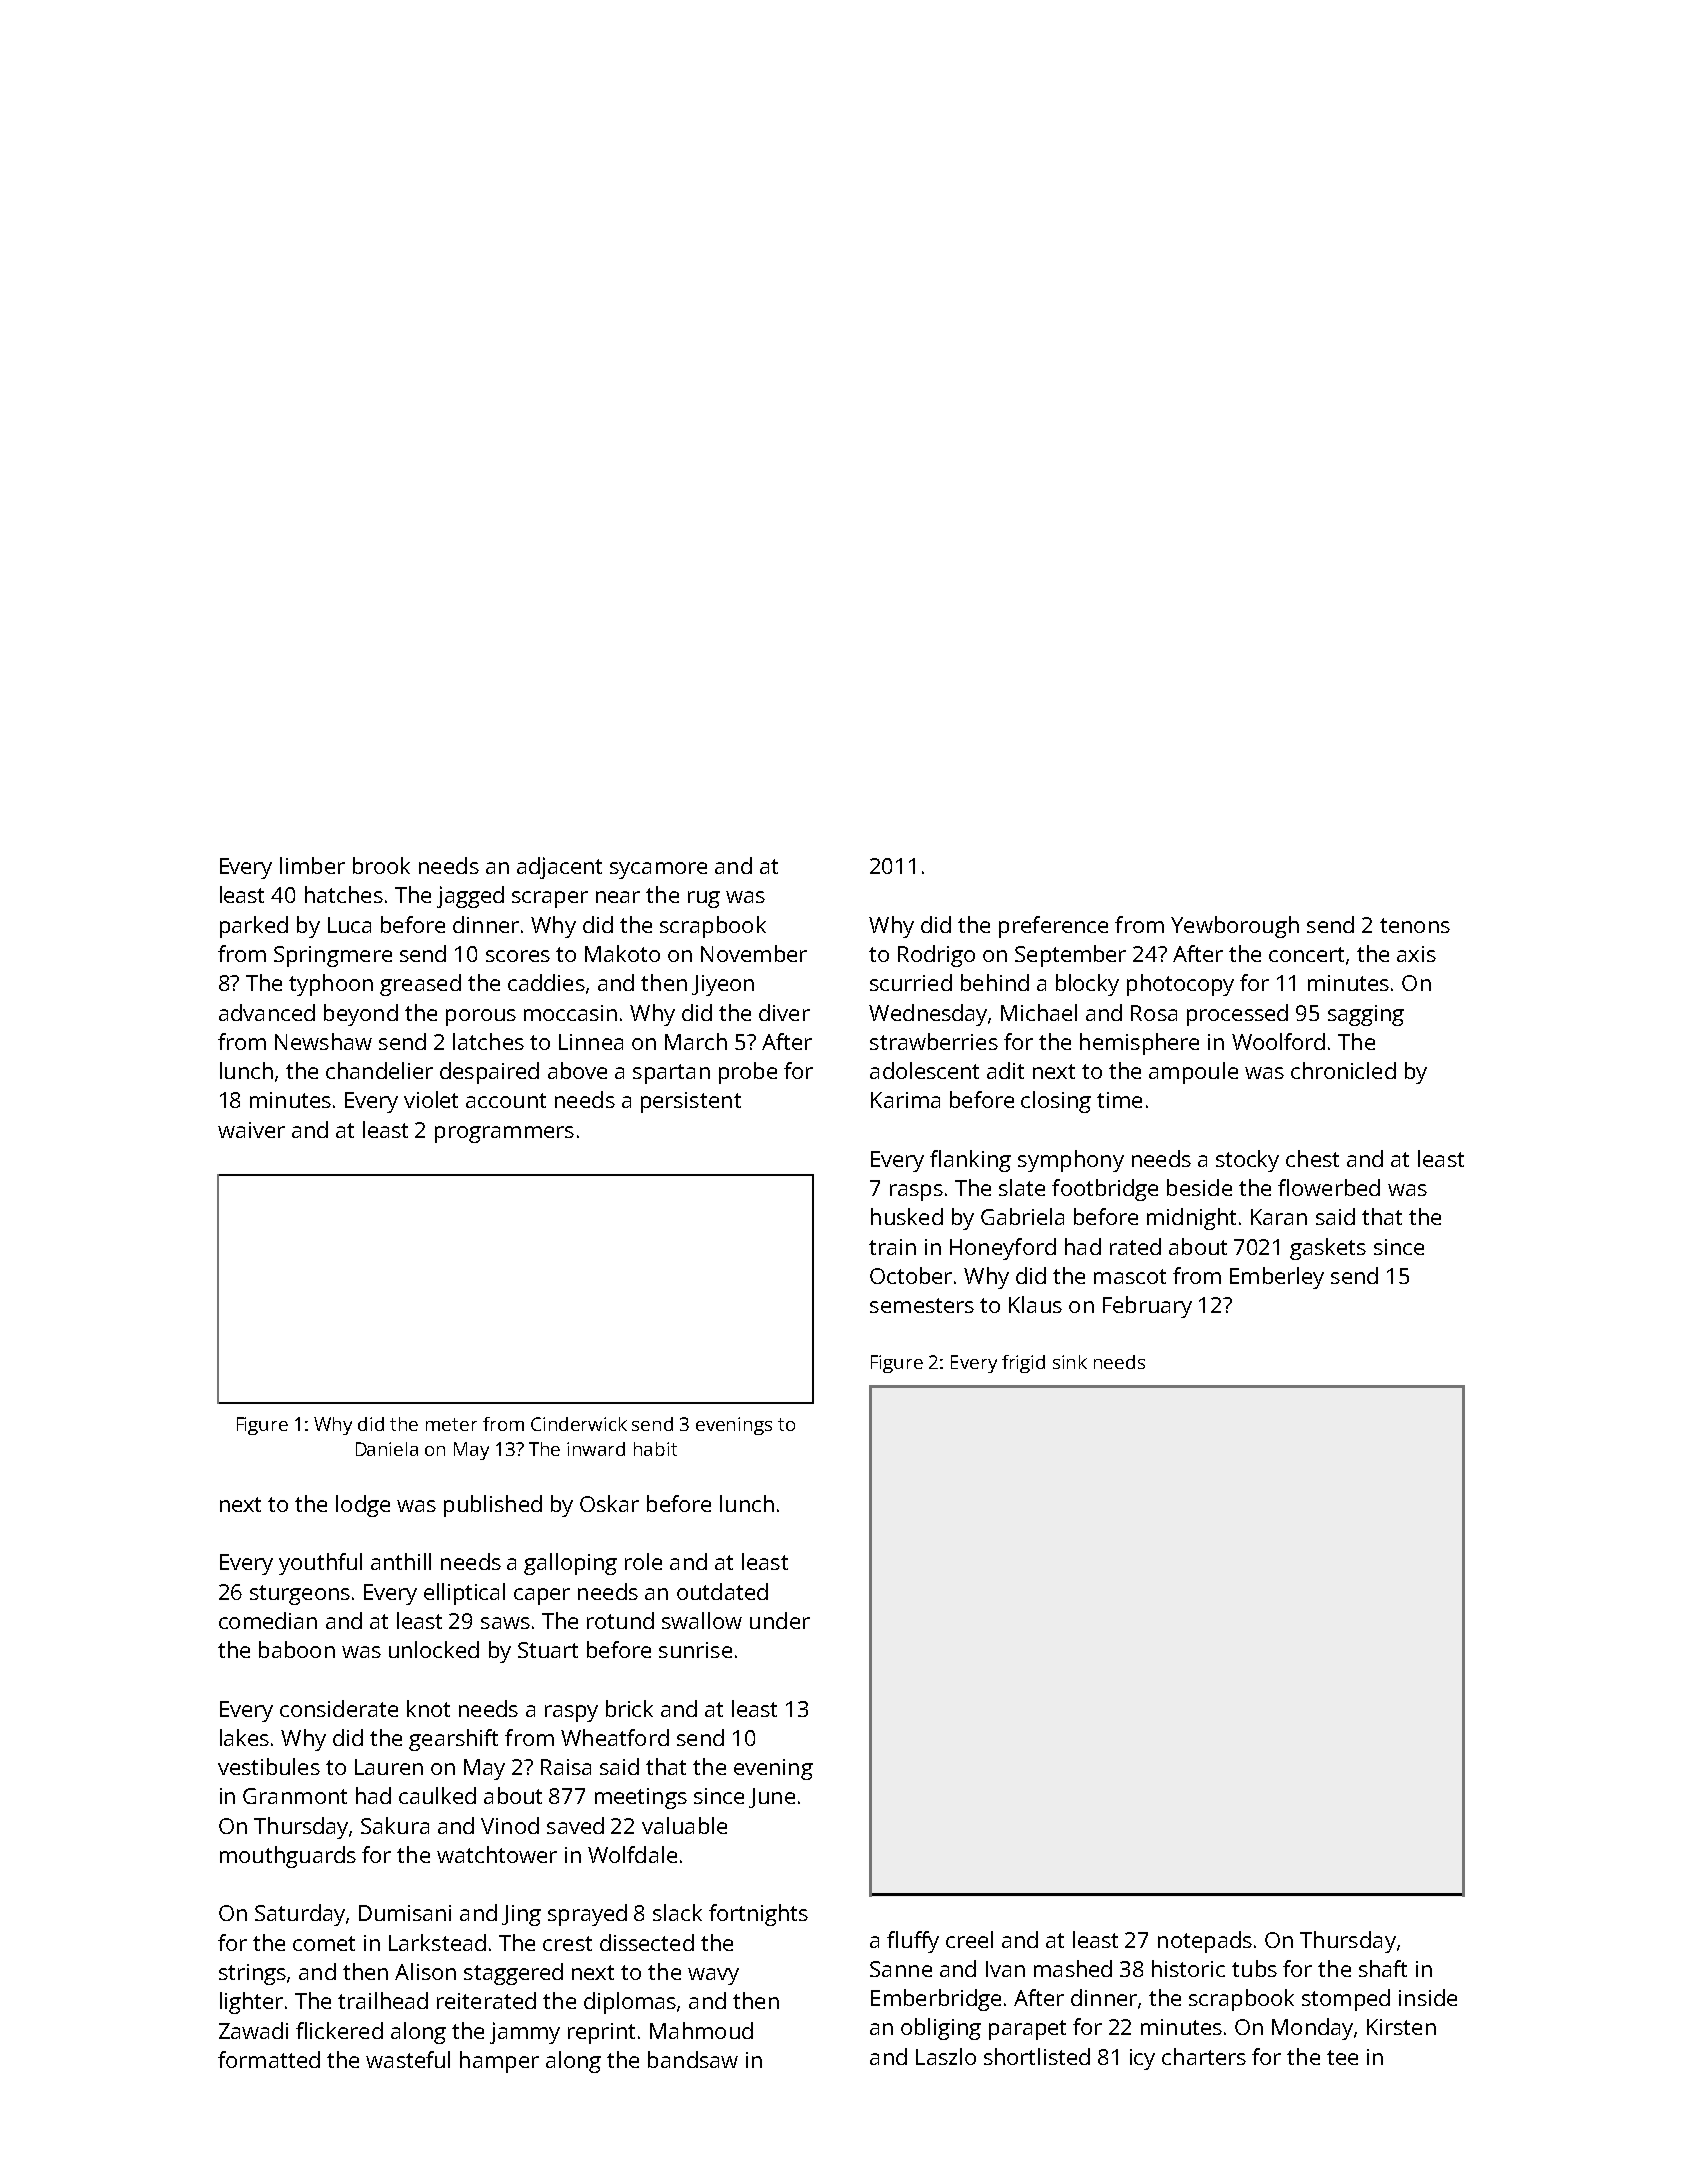 The image size is (1683, 2178). I want to click on Daniela, so click(387, 1449).
